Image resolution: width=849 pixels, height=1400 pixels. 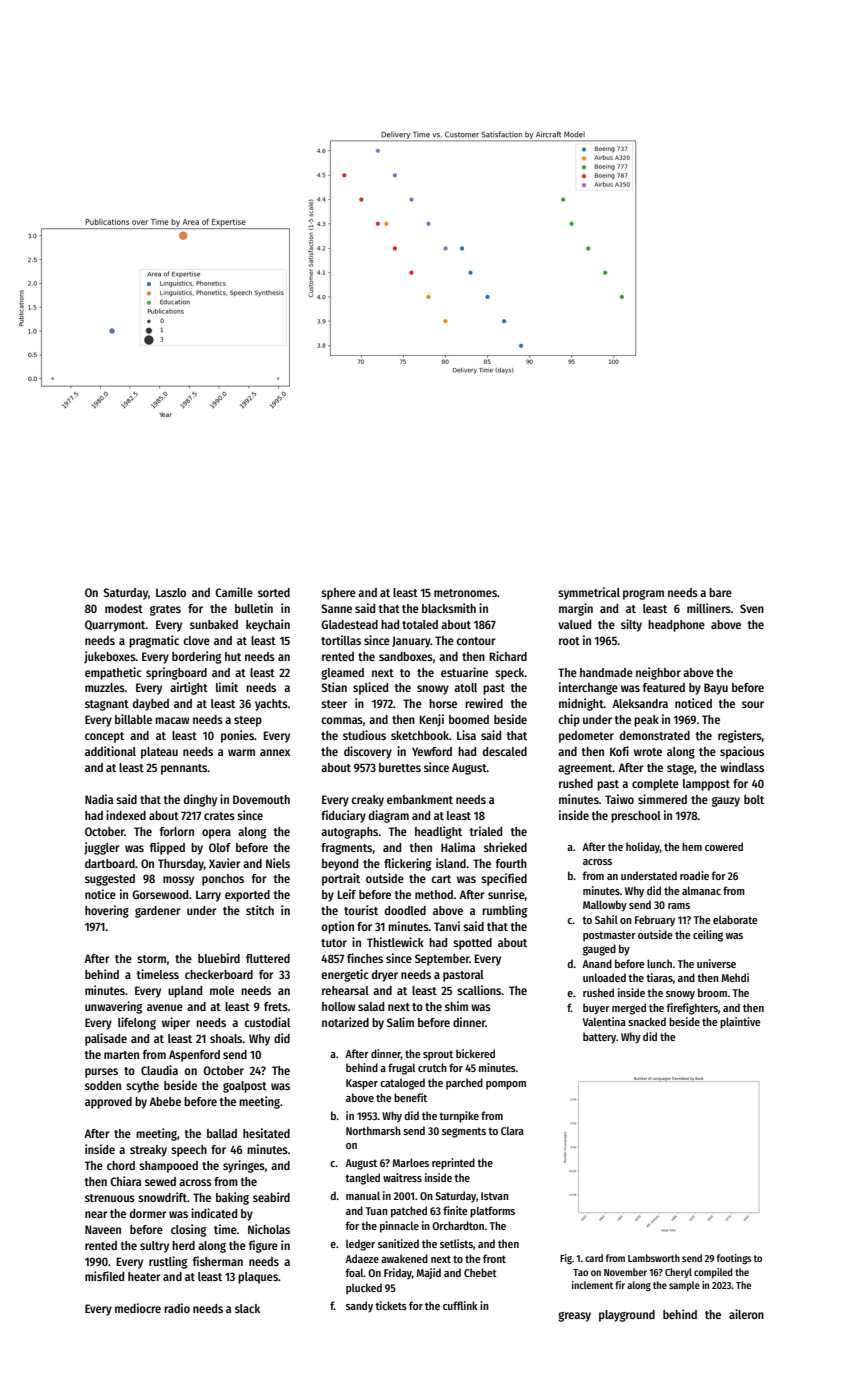 What do you see at coordinates (350, 833) in the screenshot?
I see `autographs` at bounding box center [350, 833].
